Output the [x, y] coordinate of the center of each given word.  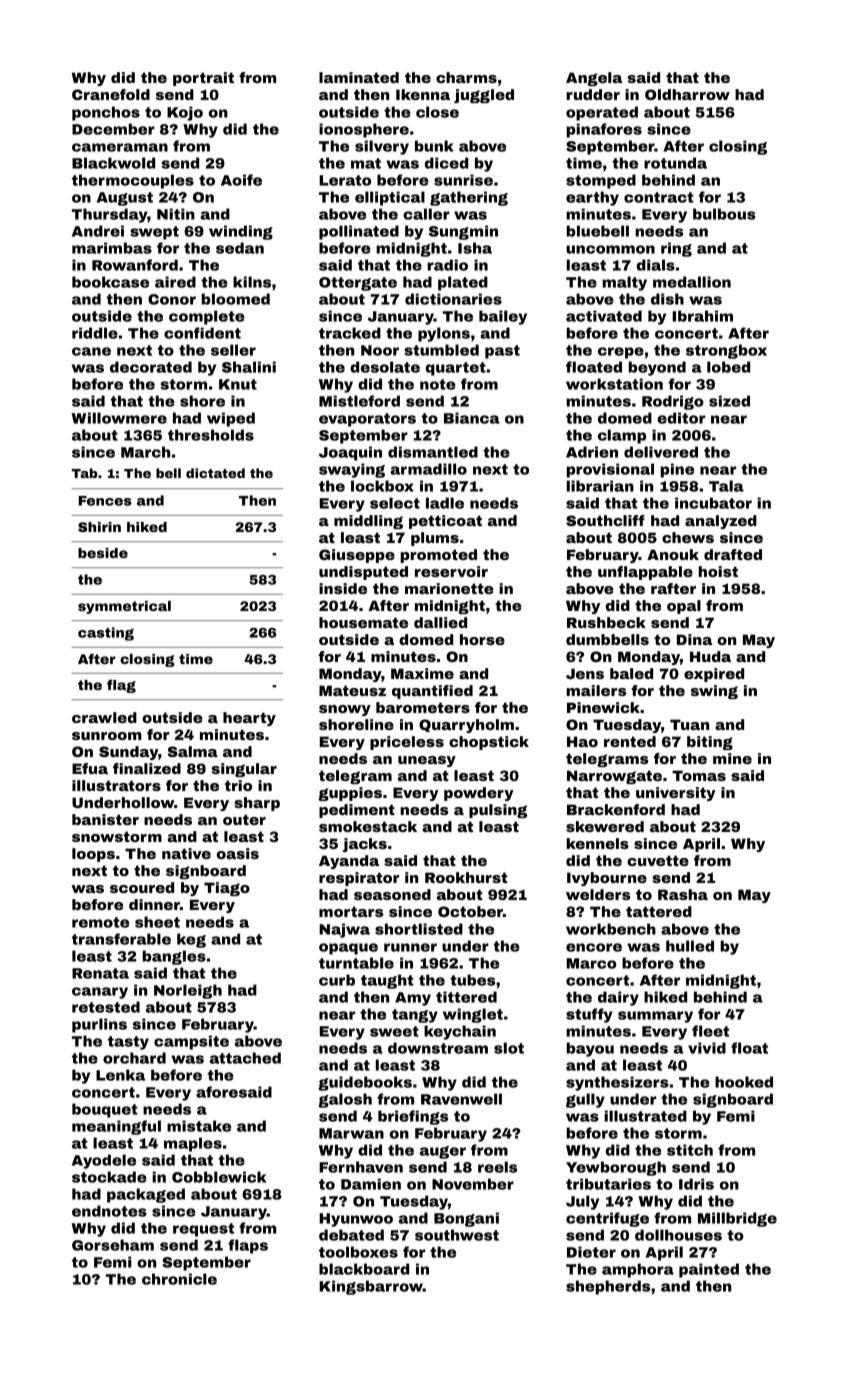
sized [729, 401]
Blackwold [113, 163]
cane [91, 351]
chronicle [179, 1279]
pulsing [498, 811]
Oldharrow [687, 94]
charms [466, 77]
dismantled [433, 452]
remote [100, 922]
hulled [690, 946]
